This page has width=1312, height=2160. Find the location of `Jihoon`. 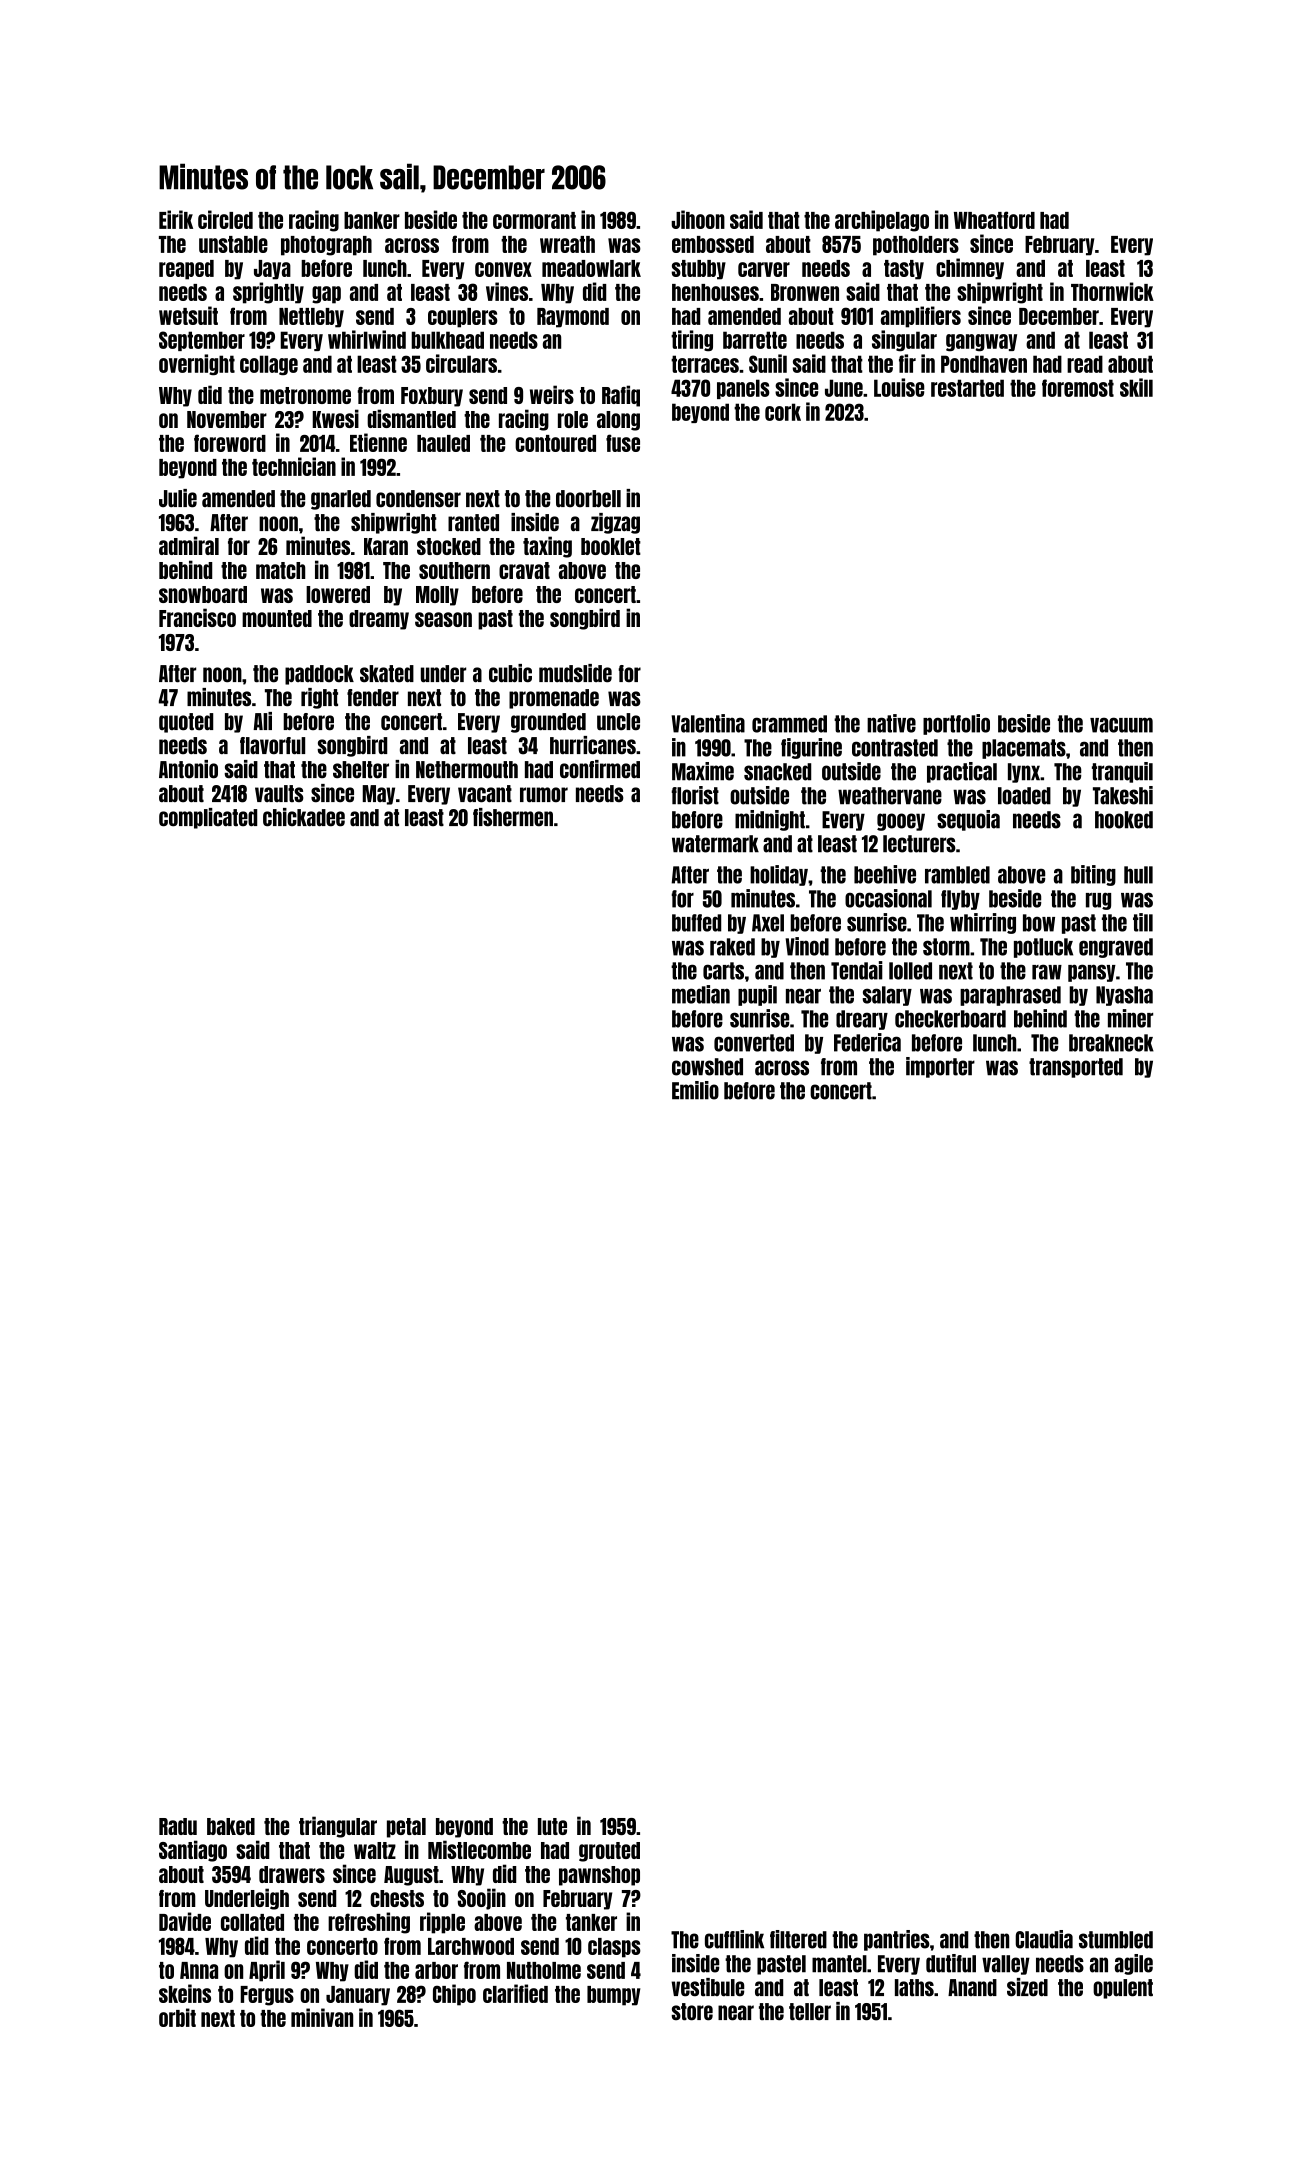

Jihoon is located at coordinates (698, 219).
